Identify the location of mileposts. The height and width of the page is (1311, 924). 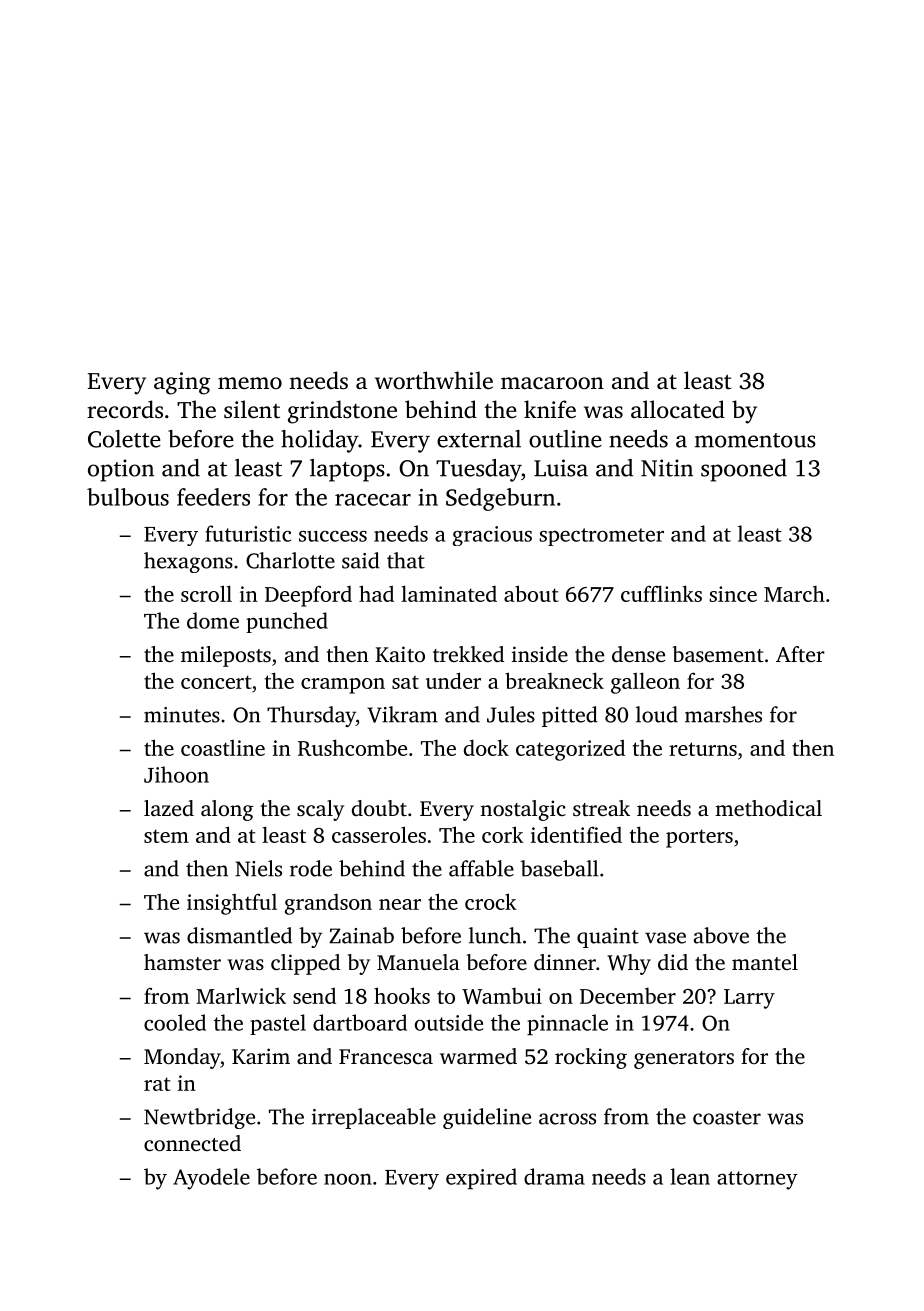
(226, 656).
